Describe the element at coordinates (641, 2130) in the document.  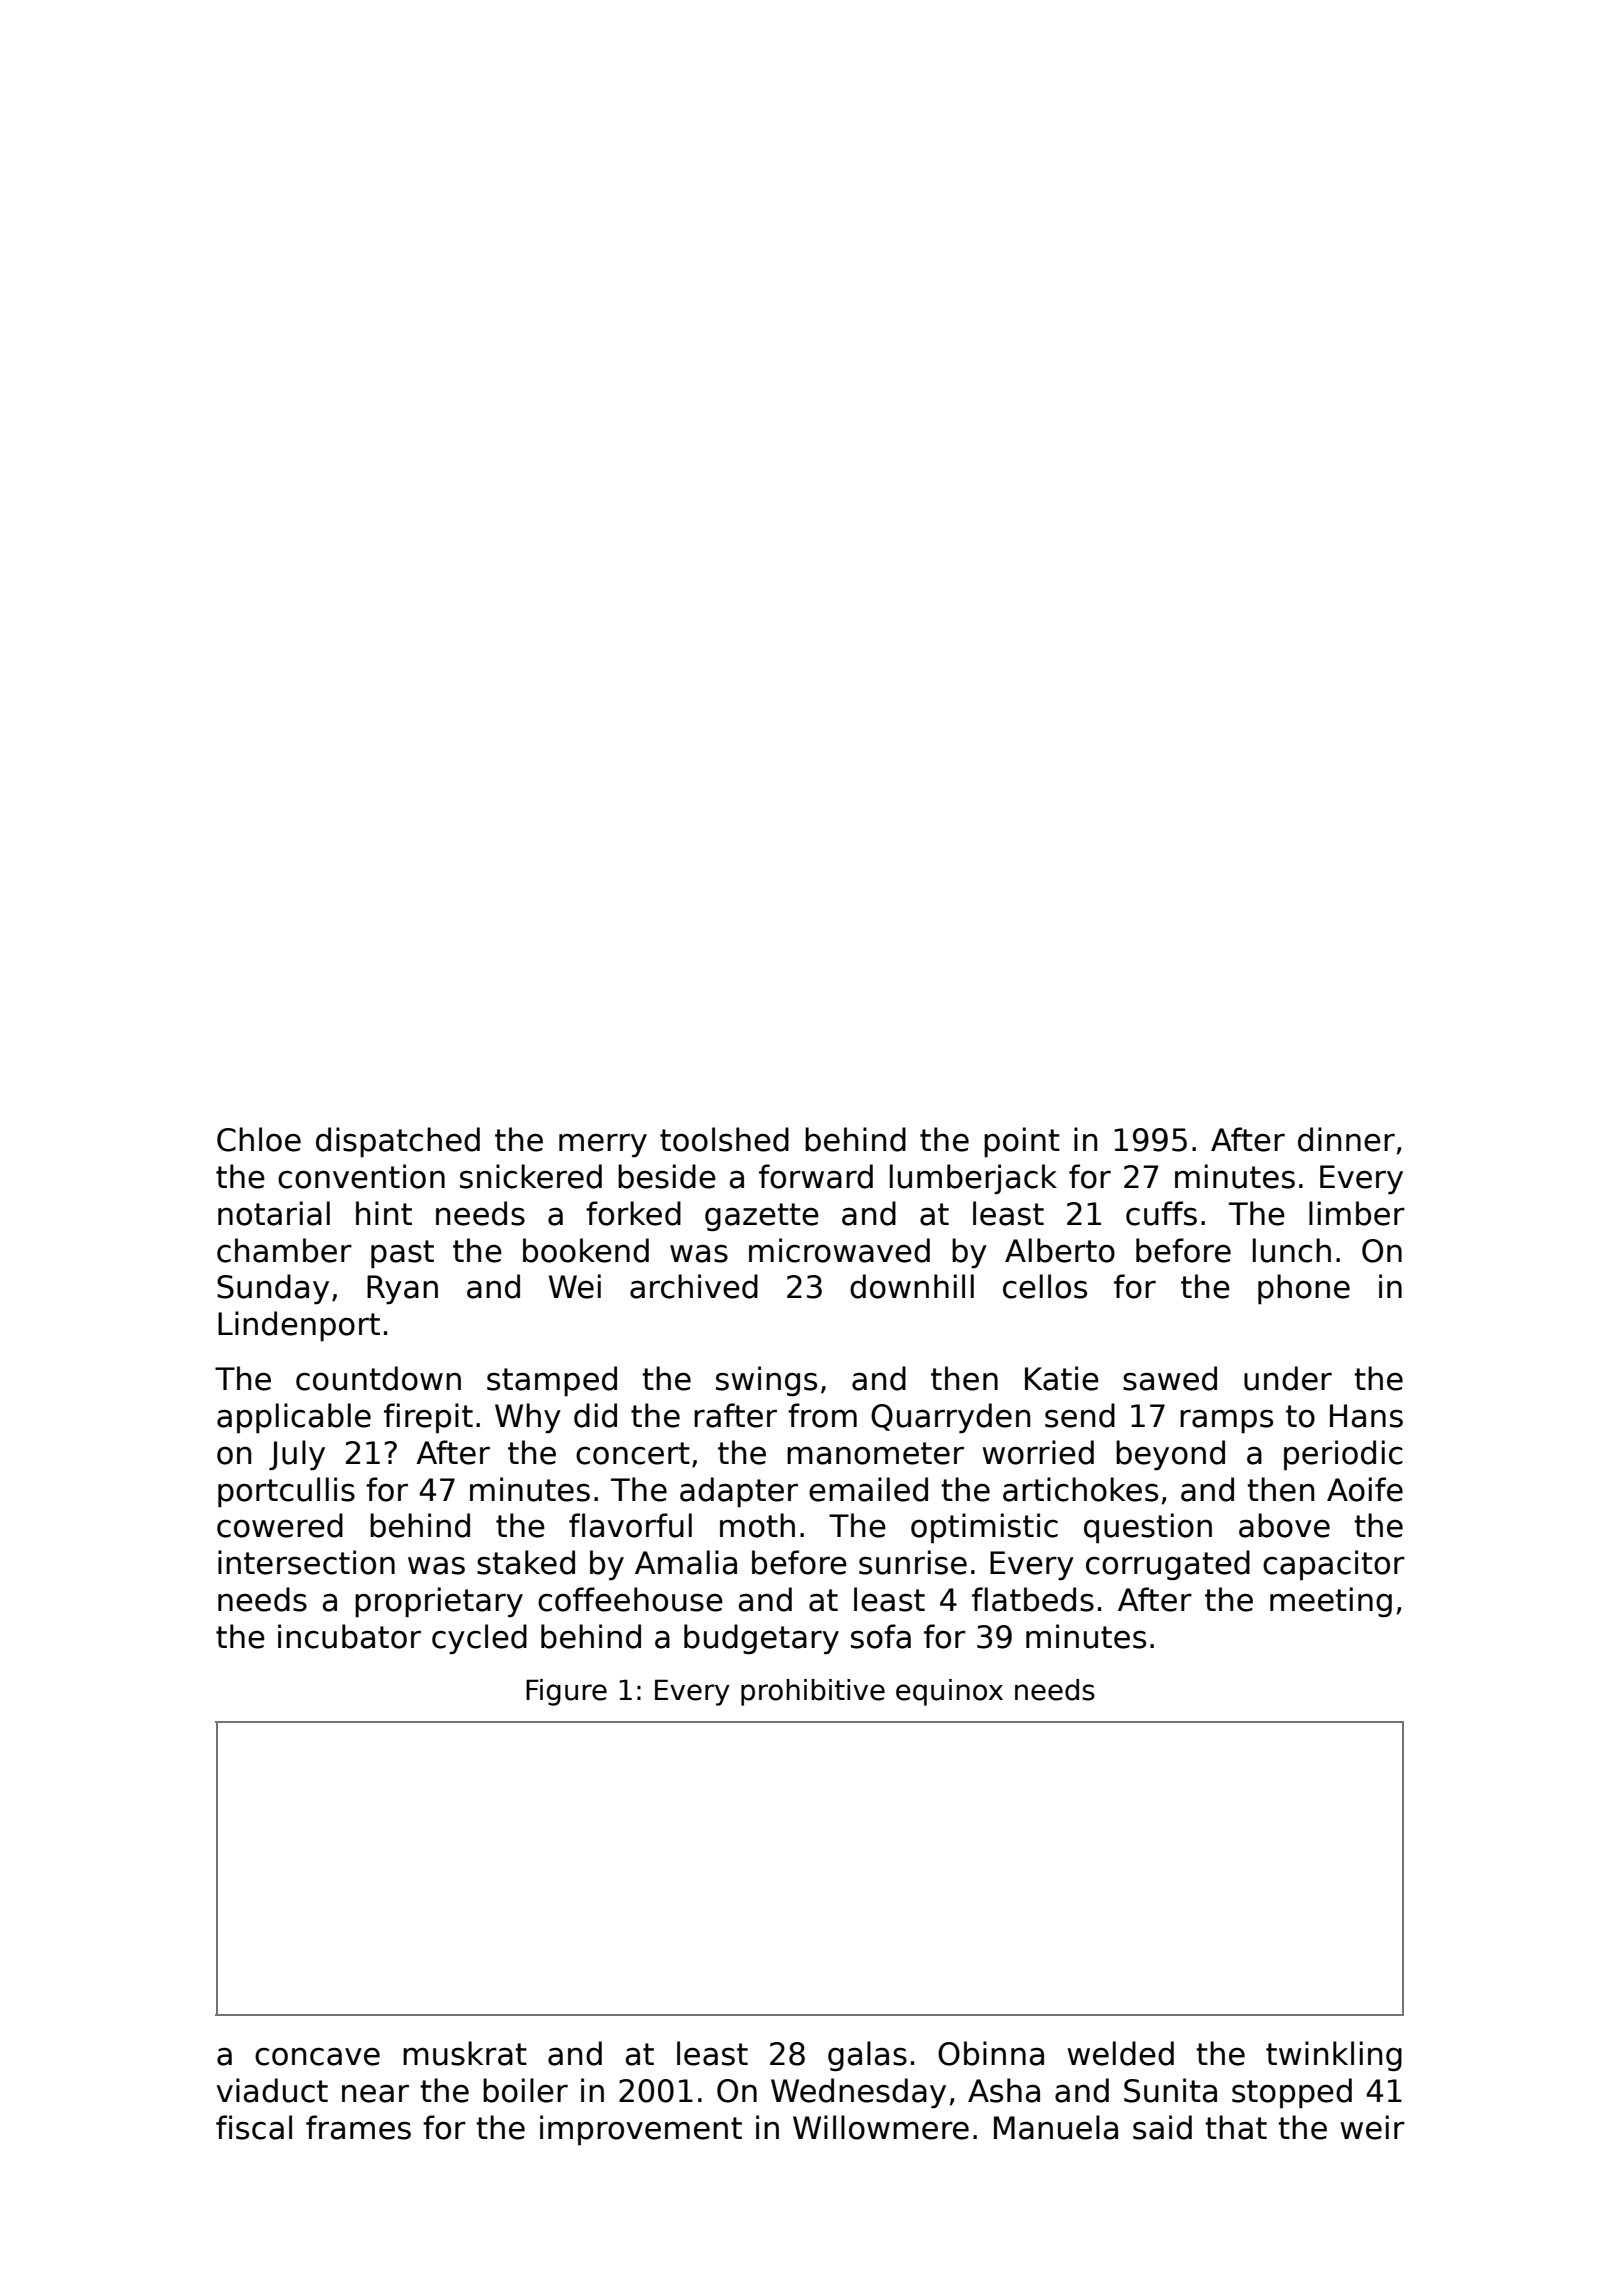
I see `improvement` at that location.
